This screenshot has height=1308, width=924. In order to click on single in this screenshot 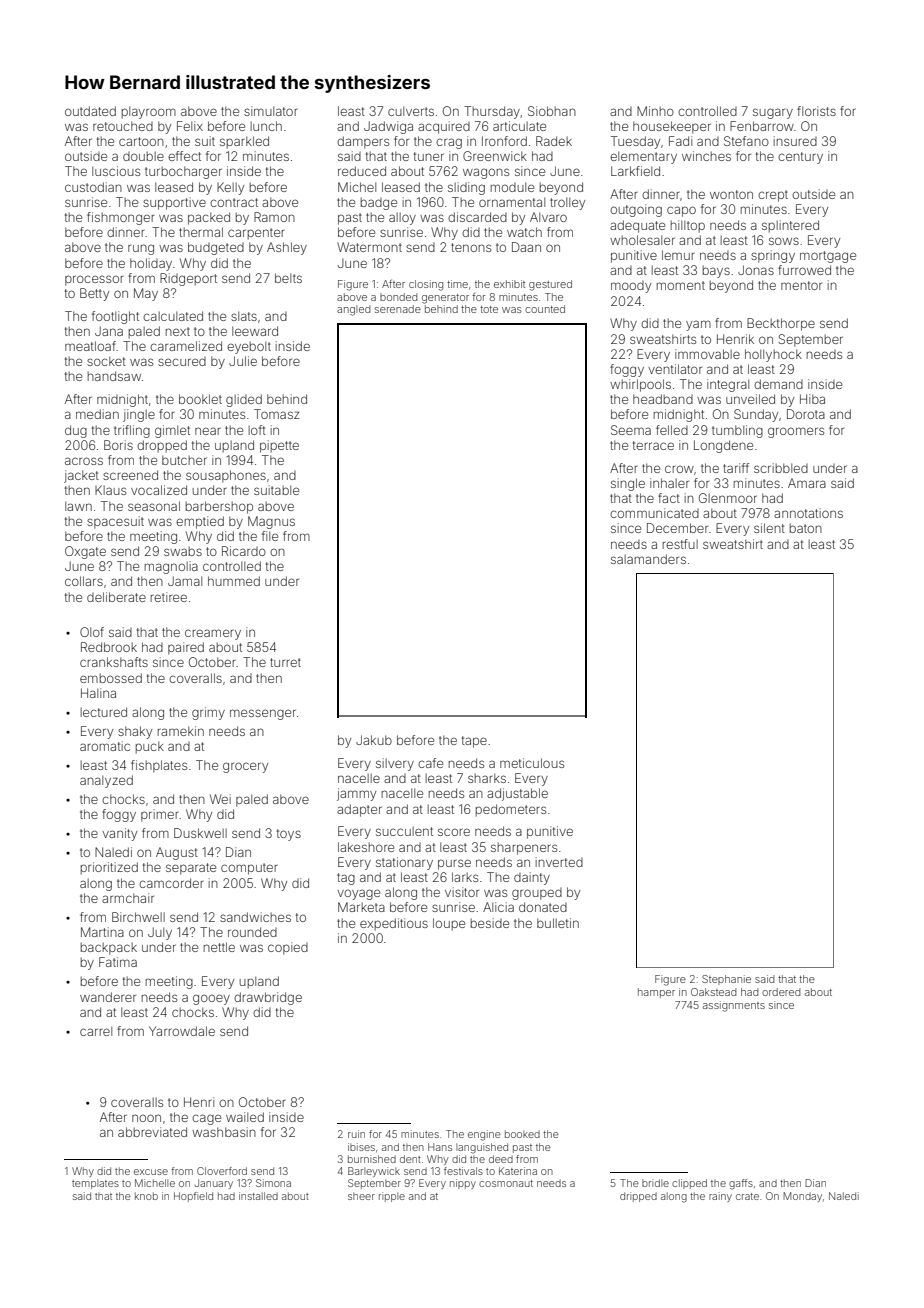, I will do `click(628, 484)`.
